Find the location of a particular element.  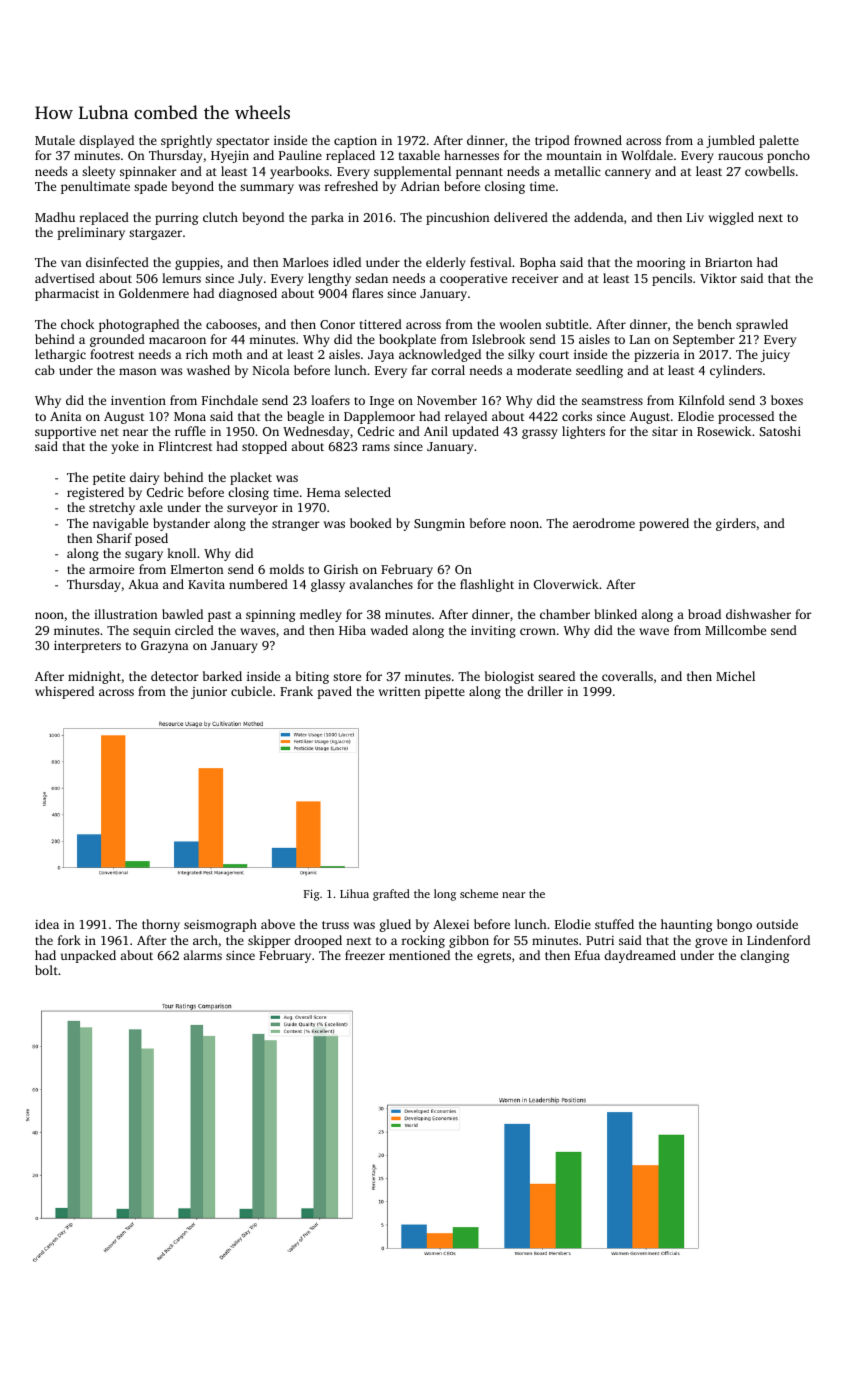

axle is located at coordinates (151, 507).
